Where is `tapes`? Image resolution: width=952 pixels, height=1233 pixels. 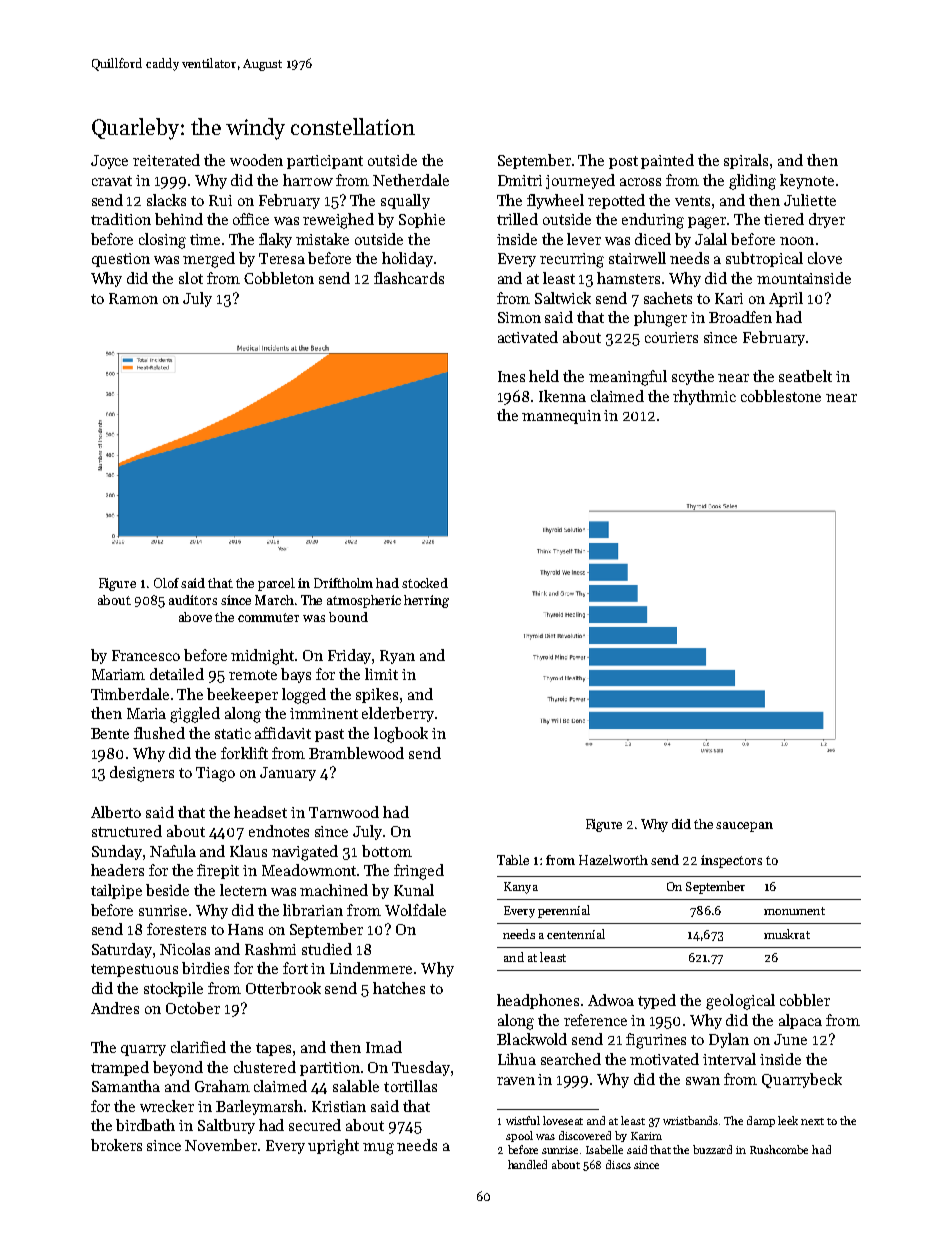 tapes is located at coordinates (273, 1049).
